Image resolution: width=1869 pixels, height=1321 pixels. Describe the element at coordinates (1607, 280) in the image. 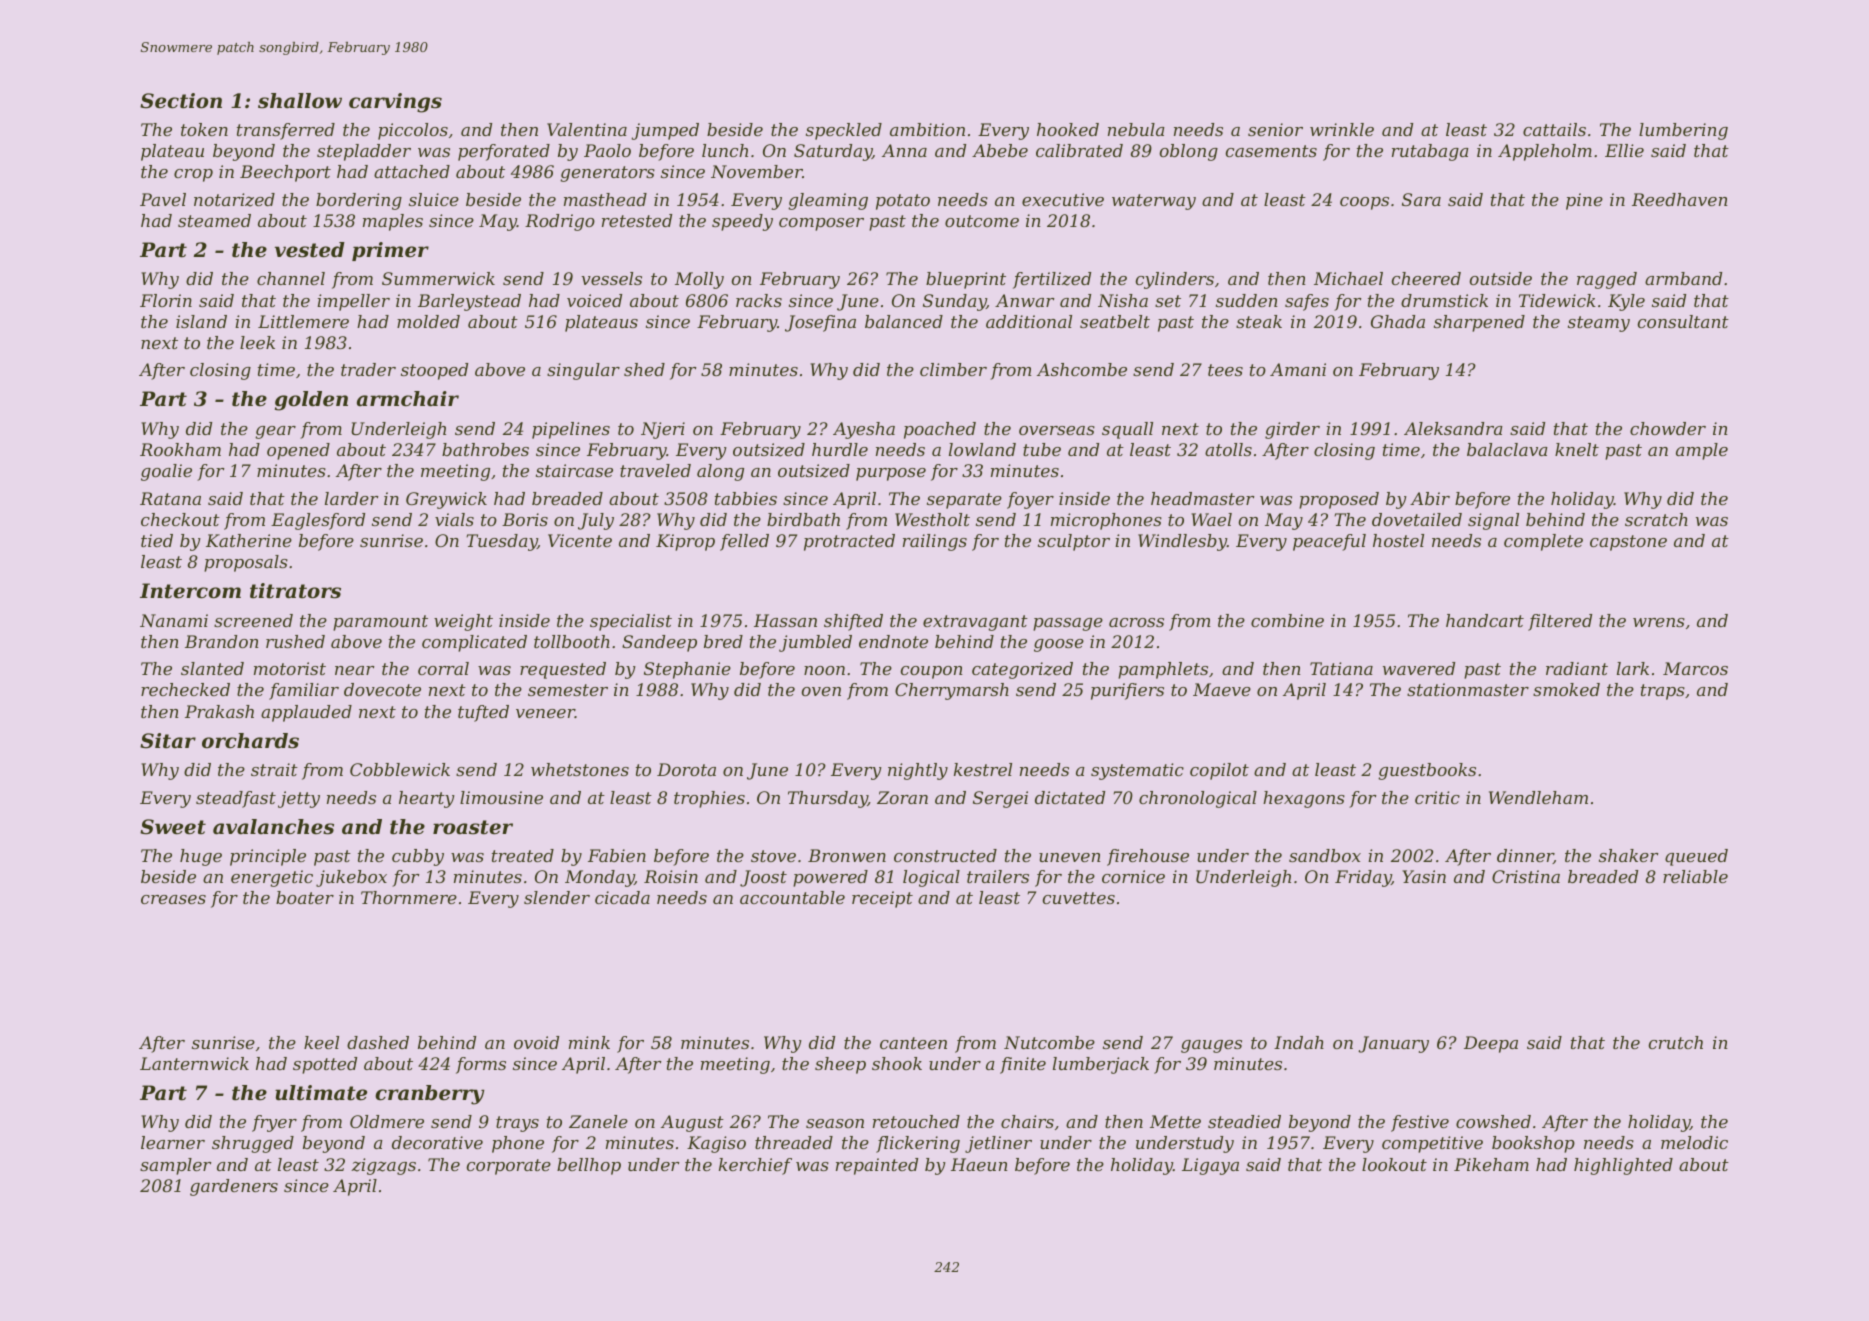

I see `ragged` at that location.
